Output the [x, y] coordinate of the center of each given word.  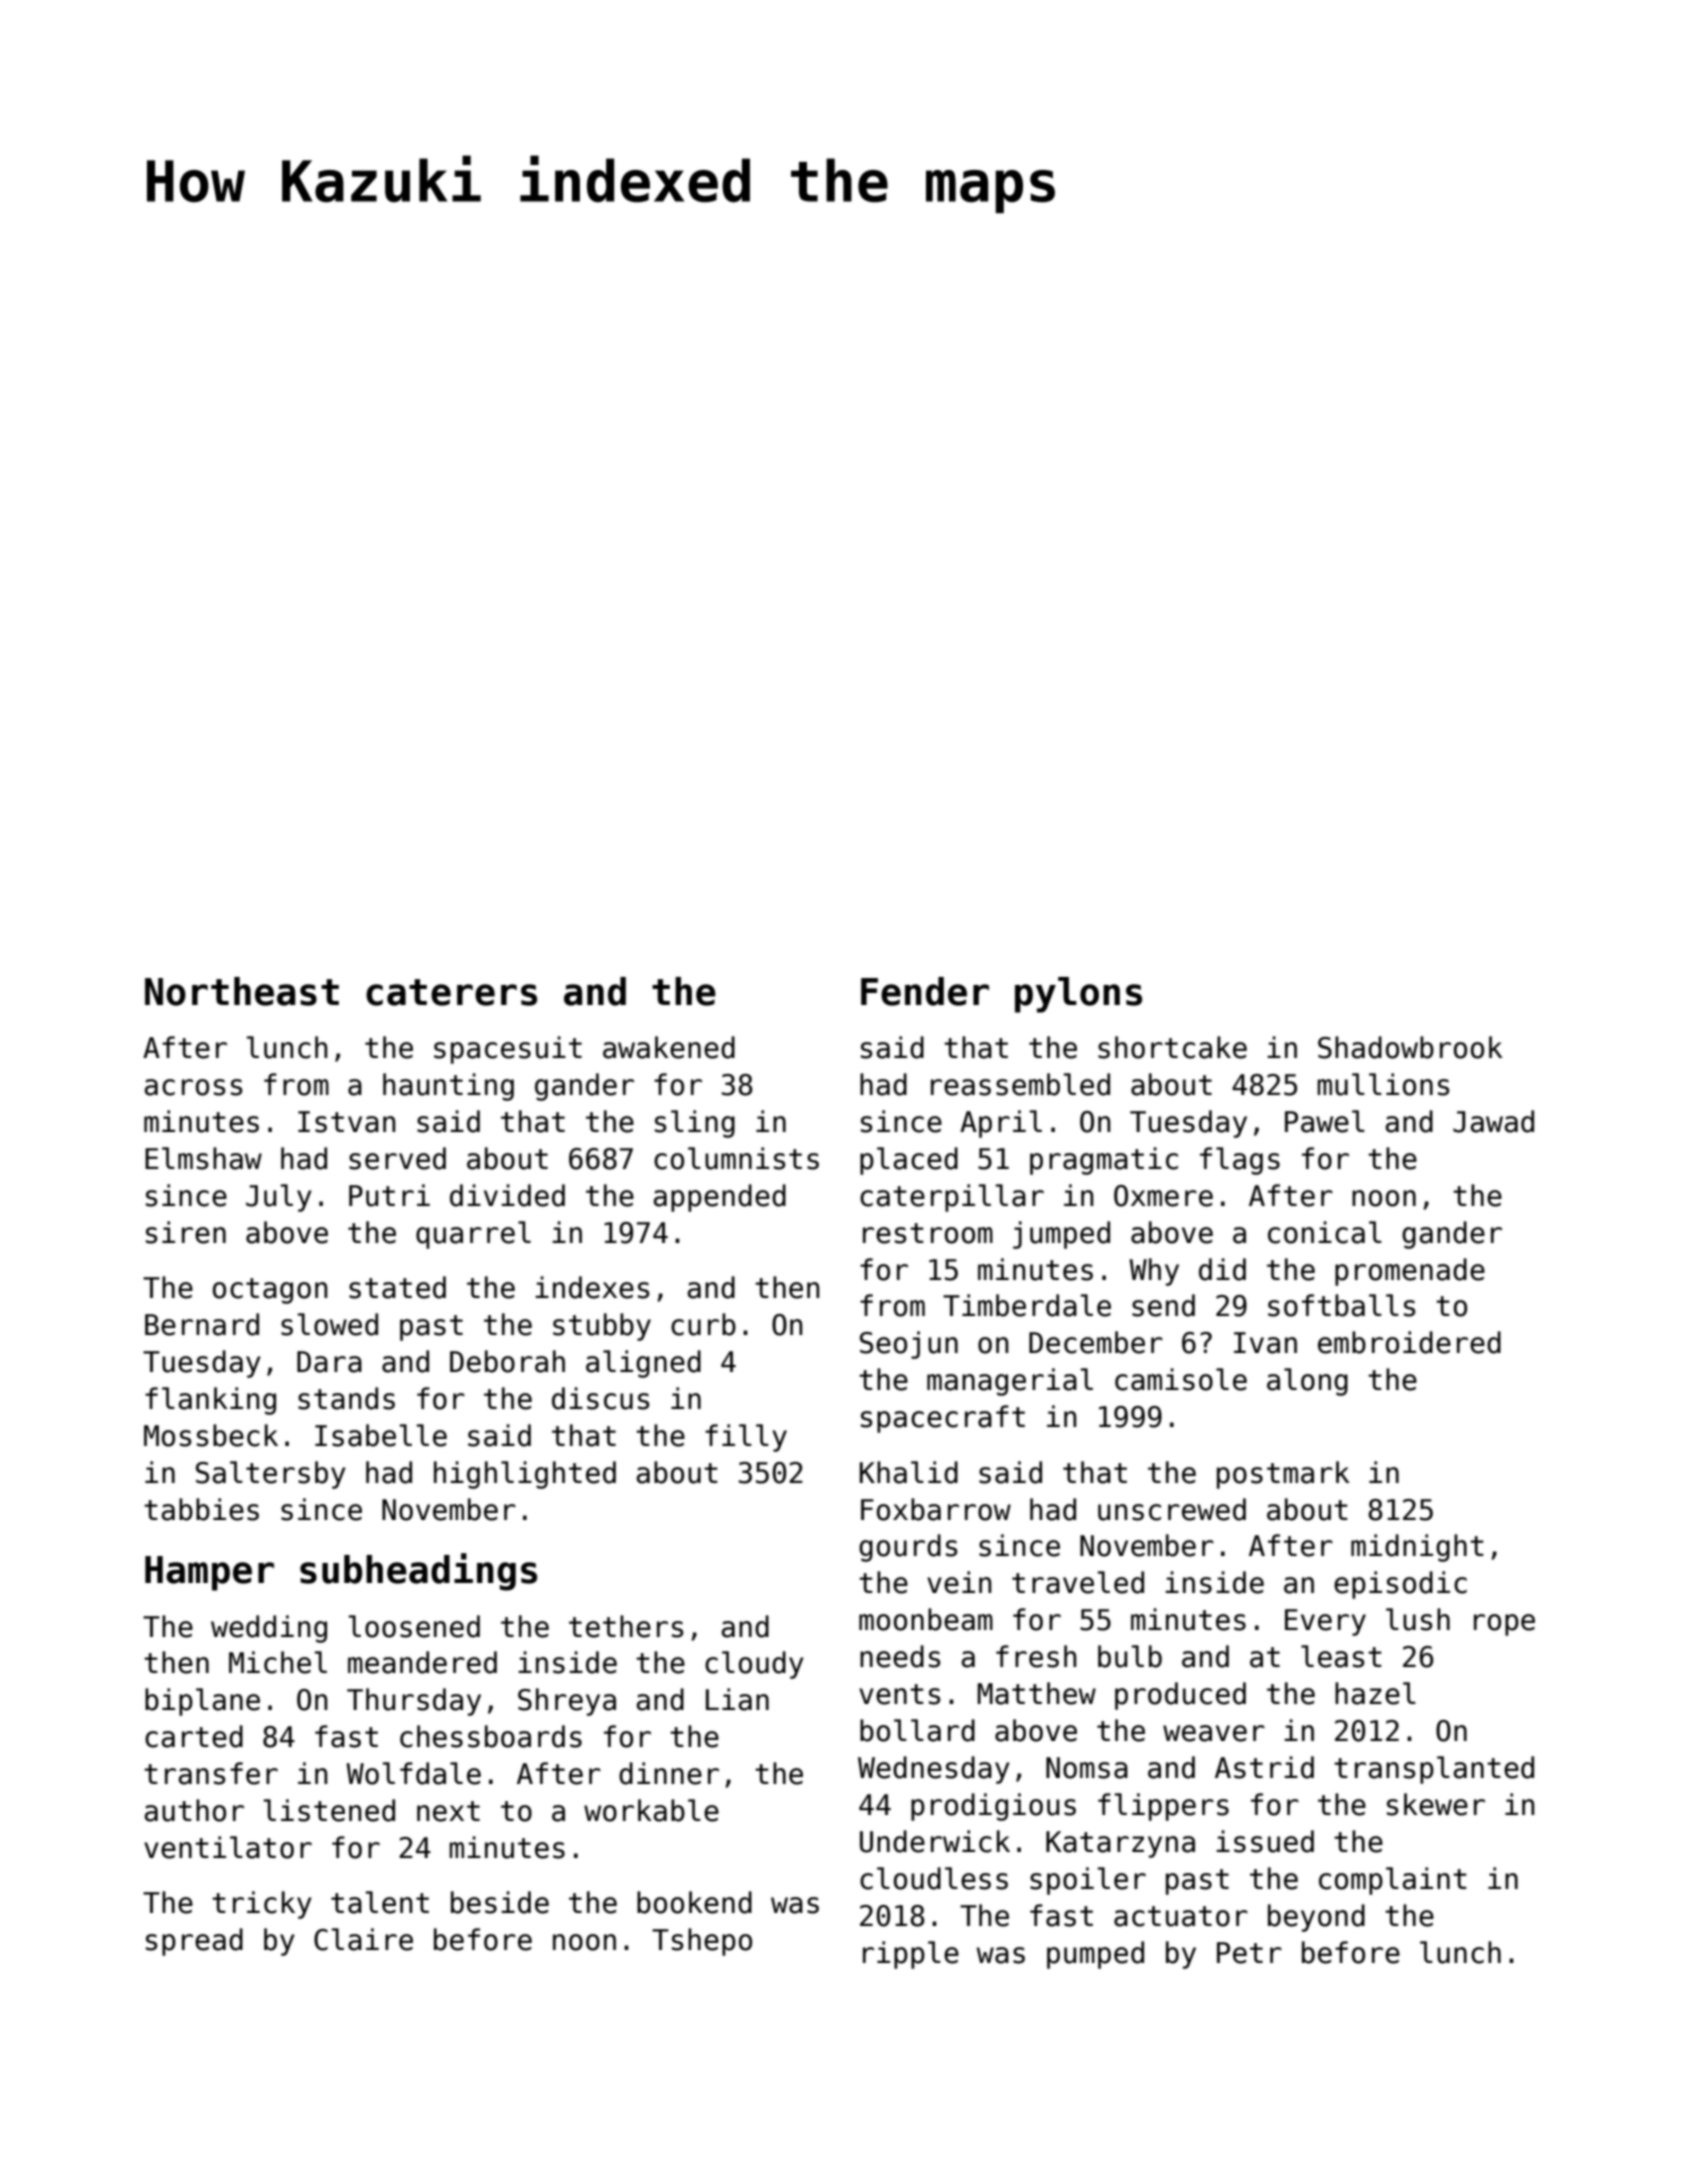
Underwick [935, 1841]
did [1222, 1269]
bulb [1130, 1656]
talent [380, 1902]
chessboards [491, 1736]
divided [507, 1195]
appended [719, 1198]
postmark [1283, 1475]
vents [900, 1694]
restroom [928, 1233]
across [193, 1087]
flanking [210, 1401]
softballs [1342, 1305]
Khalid [909, 1472]
